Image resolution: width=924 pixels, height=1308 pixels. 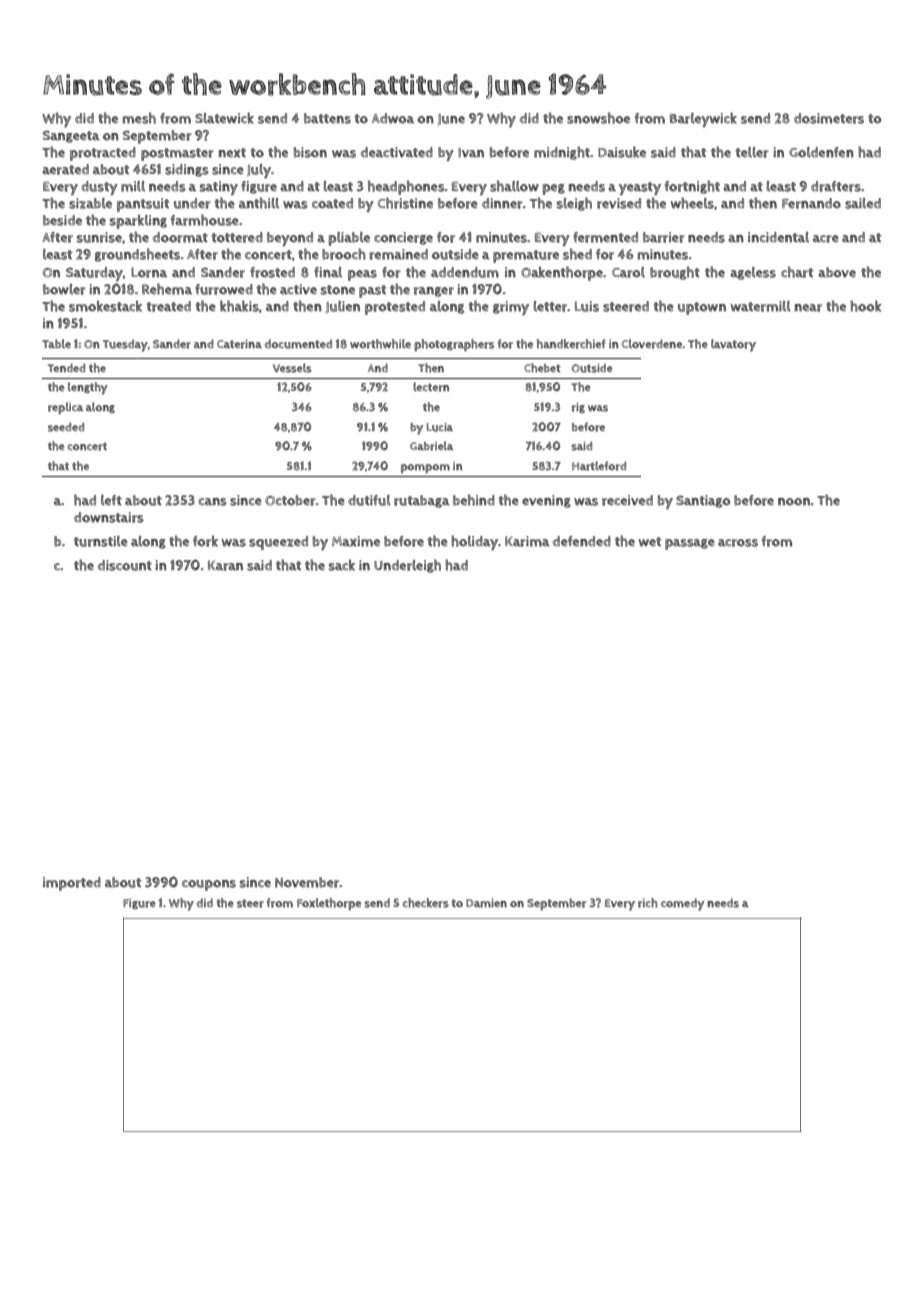 What do you see at coordinates (219, 188) in the screenshot?
I see `satiny` at bounding box center [219, 188].
